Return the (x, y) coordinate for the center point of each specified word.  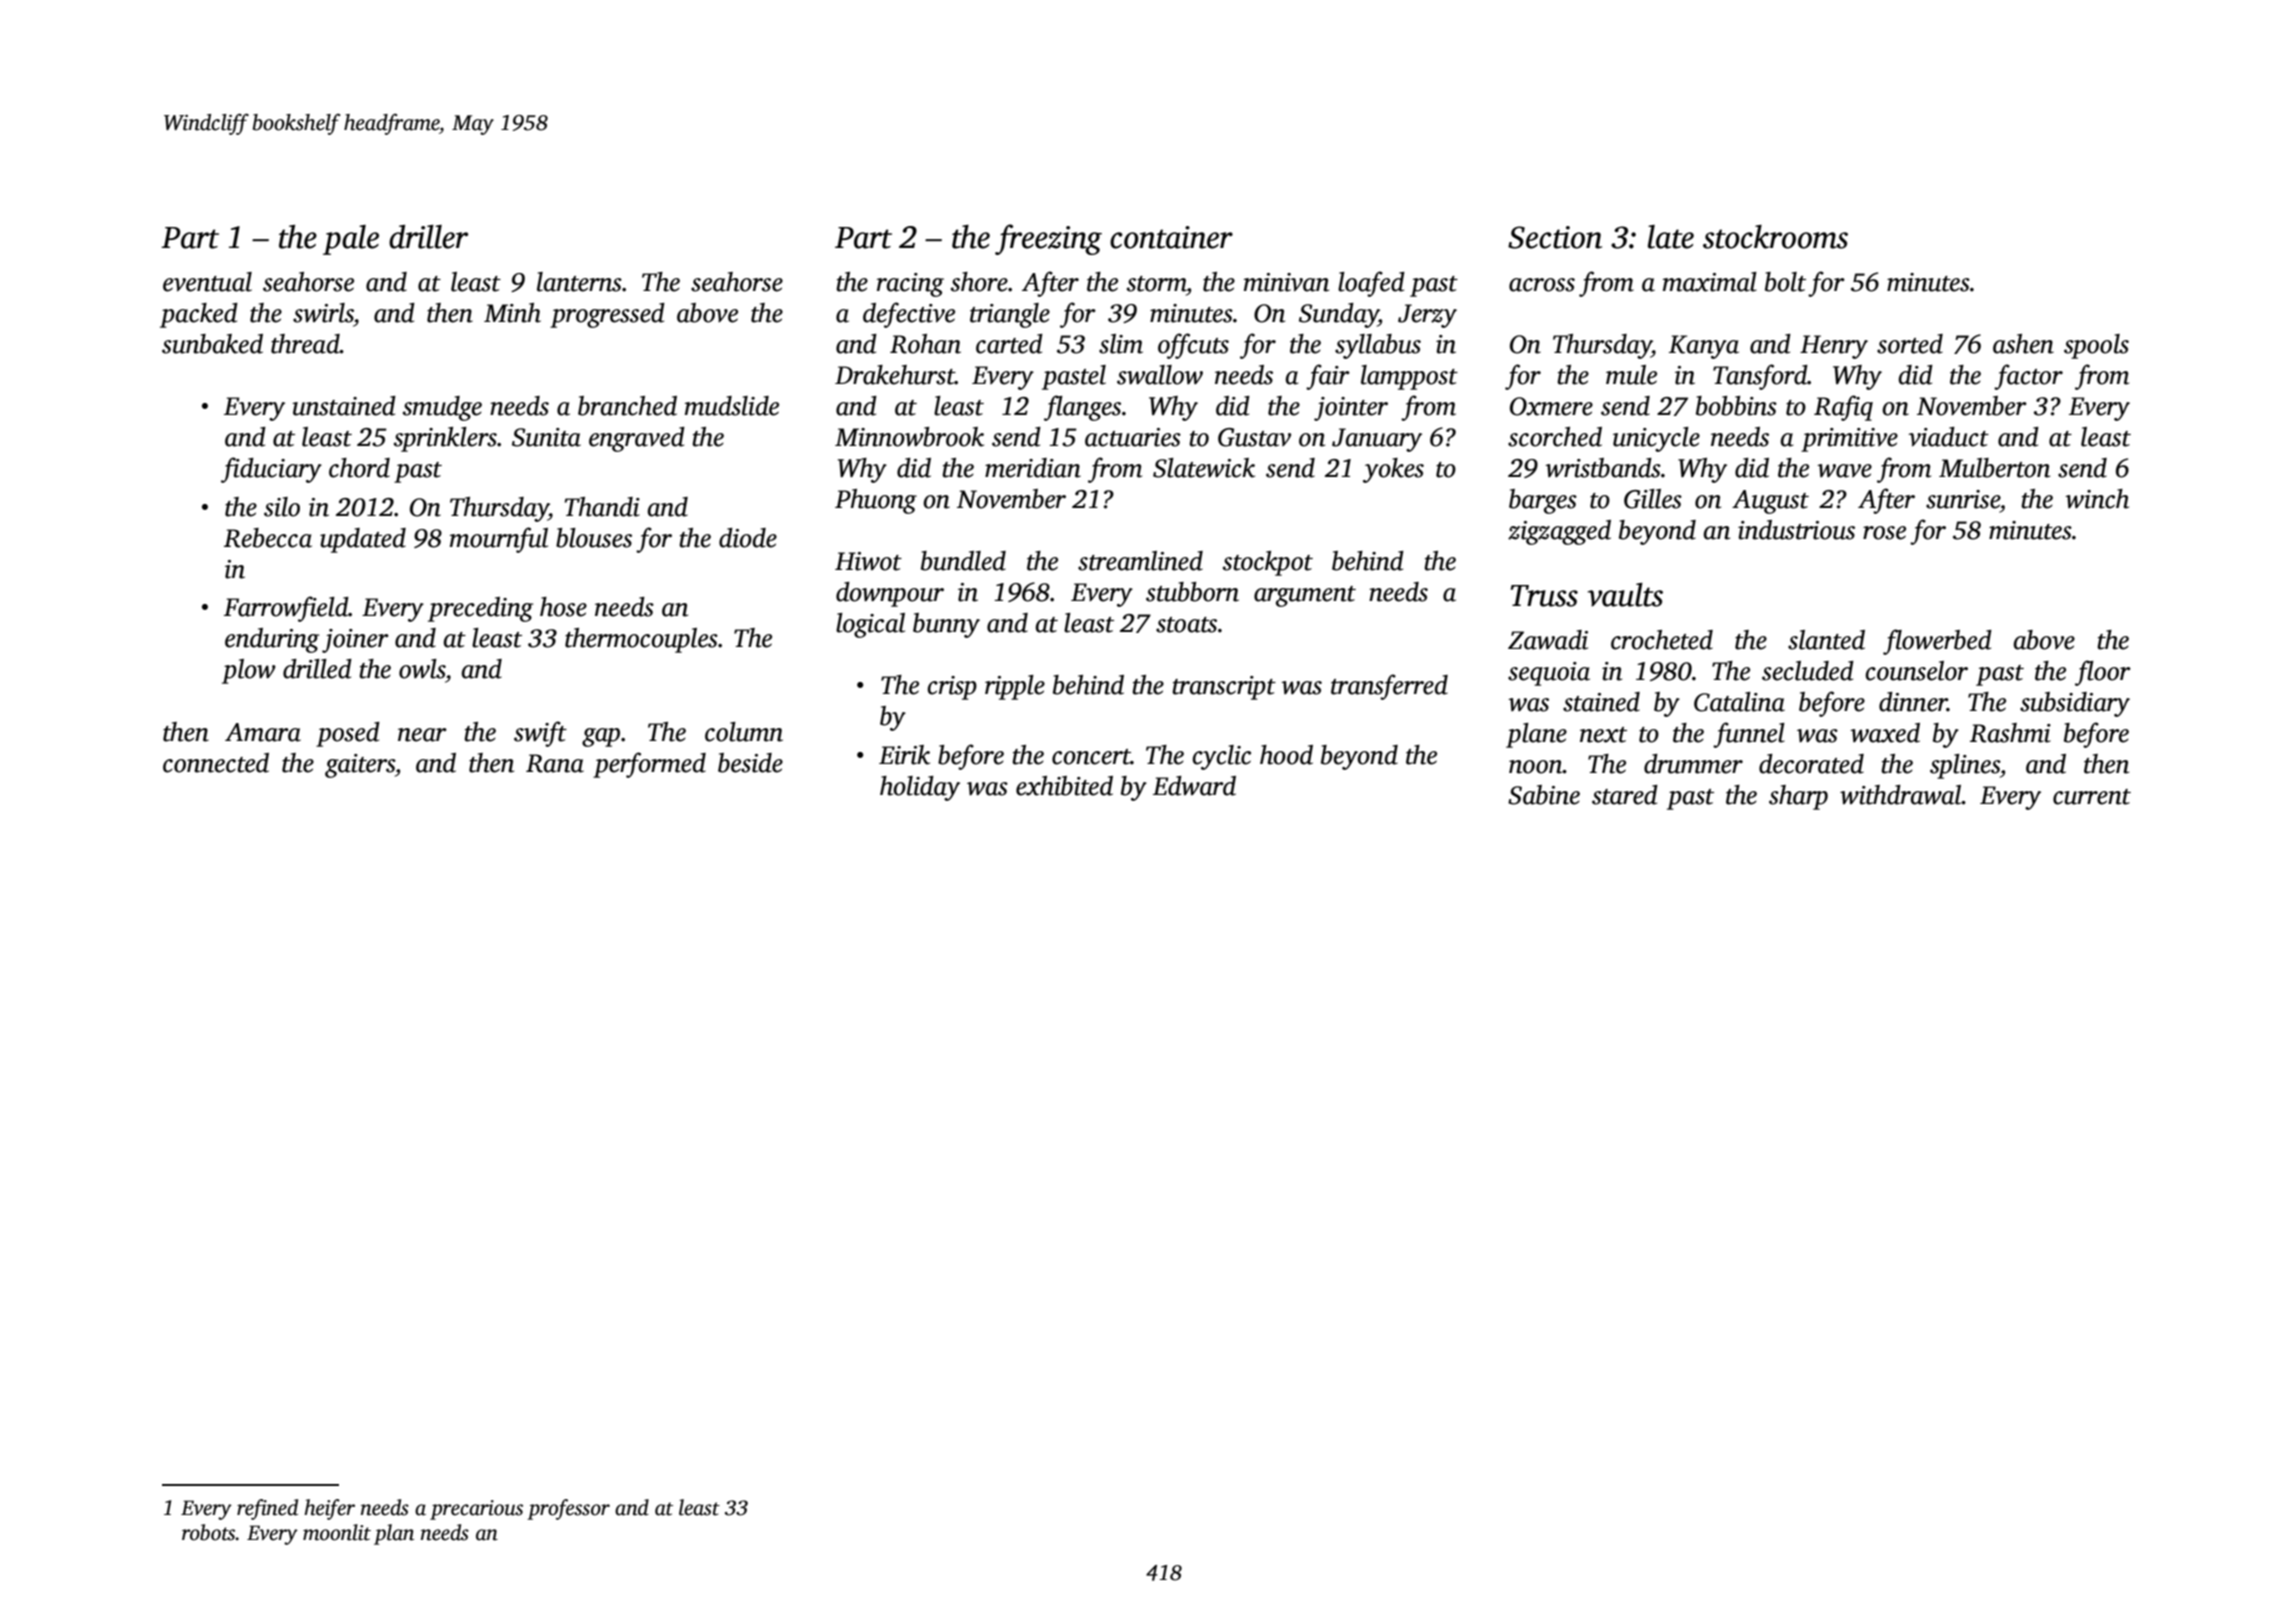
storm (1156, 284)
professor (568, 1509)
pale (351, 240)
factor (2028, 377)
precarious (476, 1510)
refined (267, 1509)
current (2092, 797)
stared (1625, 795)
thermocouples (641, 640)
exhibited (1064, 786)
